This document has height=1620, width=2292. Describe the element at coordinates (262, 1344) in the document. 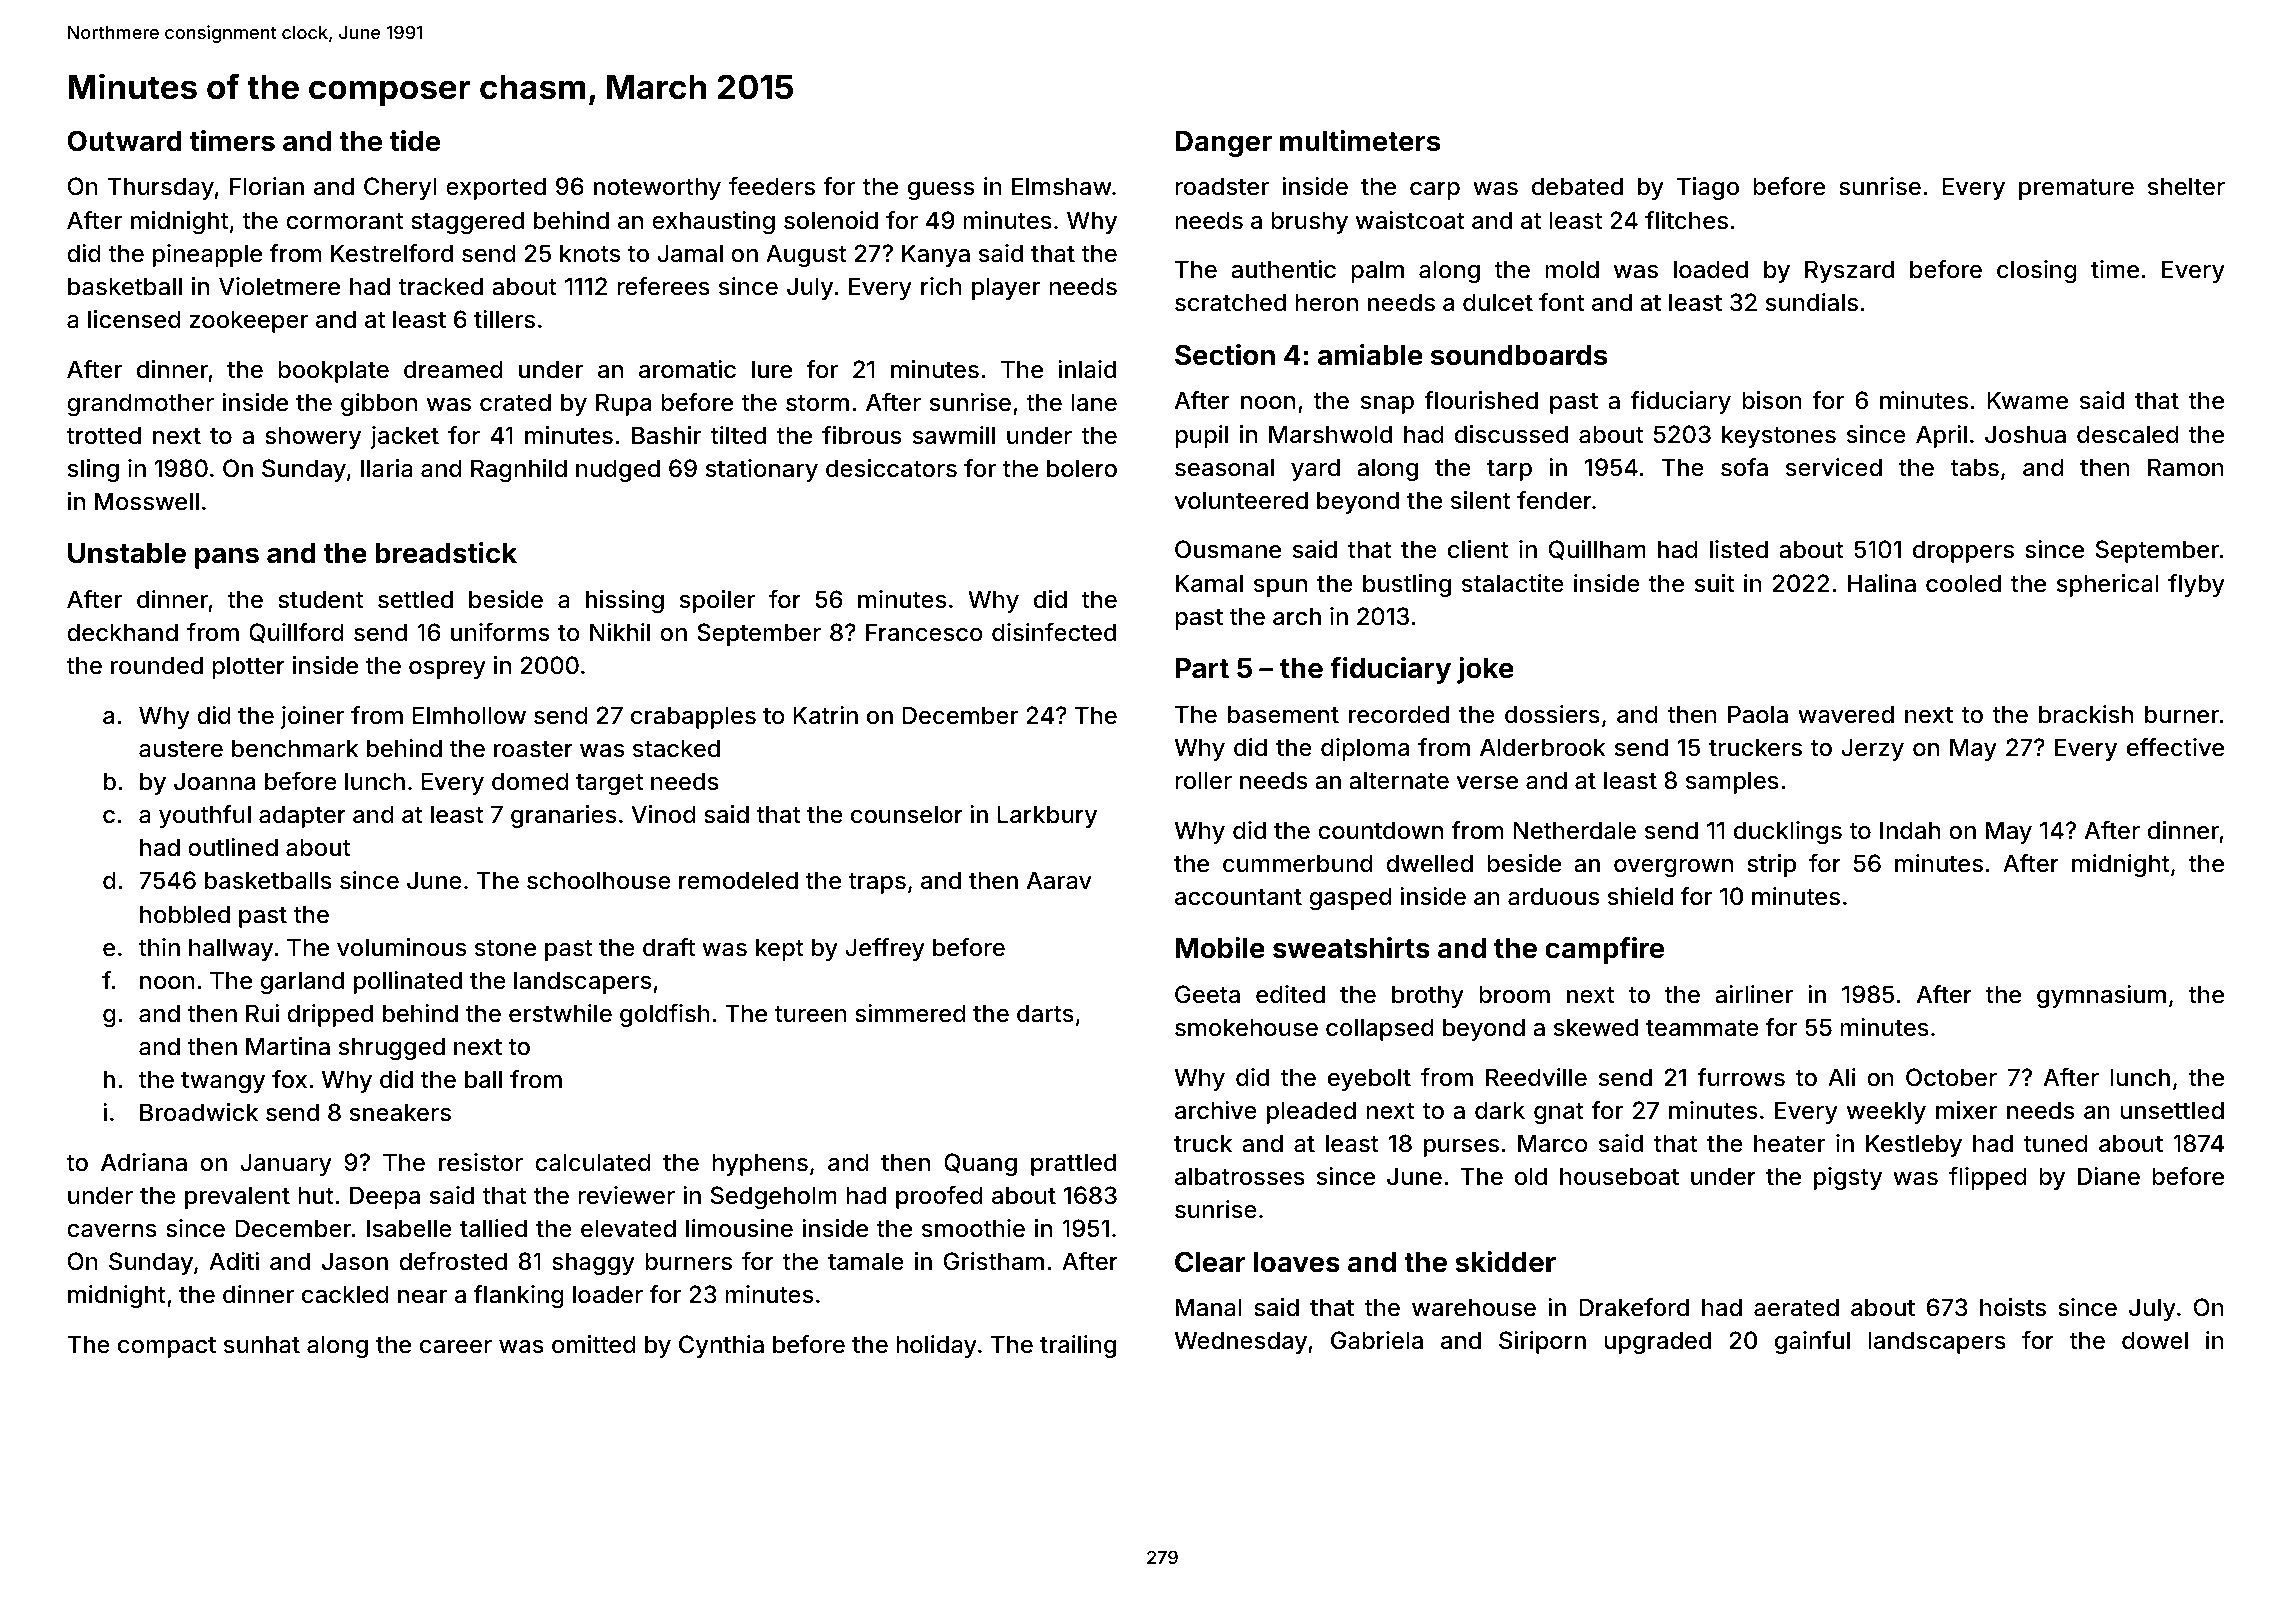

I see `sunhat` at that location.
